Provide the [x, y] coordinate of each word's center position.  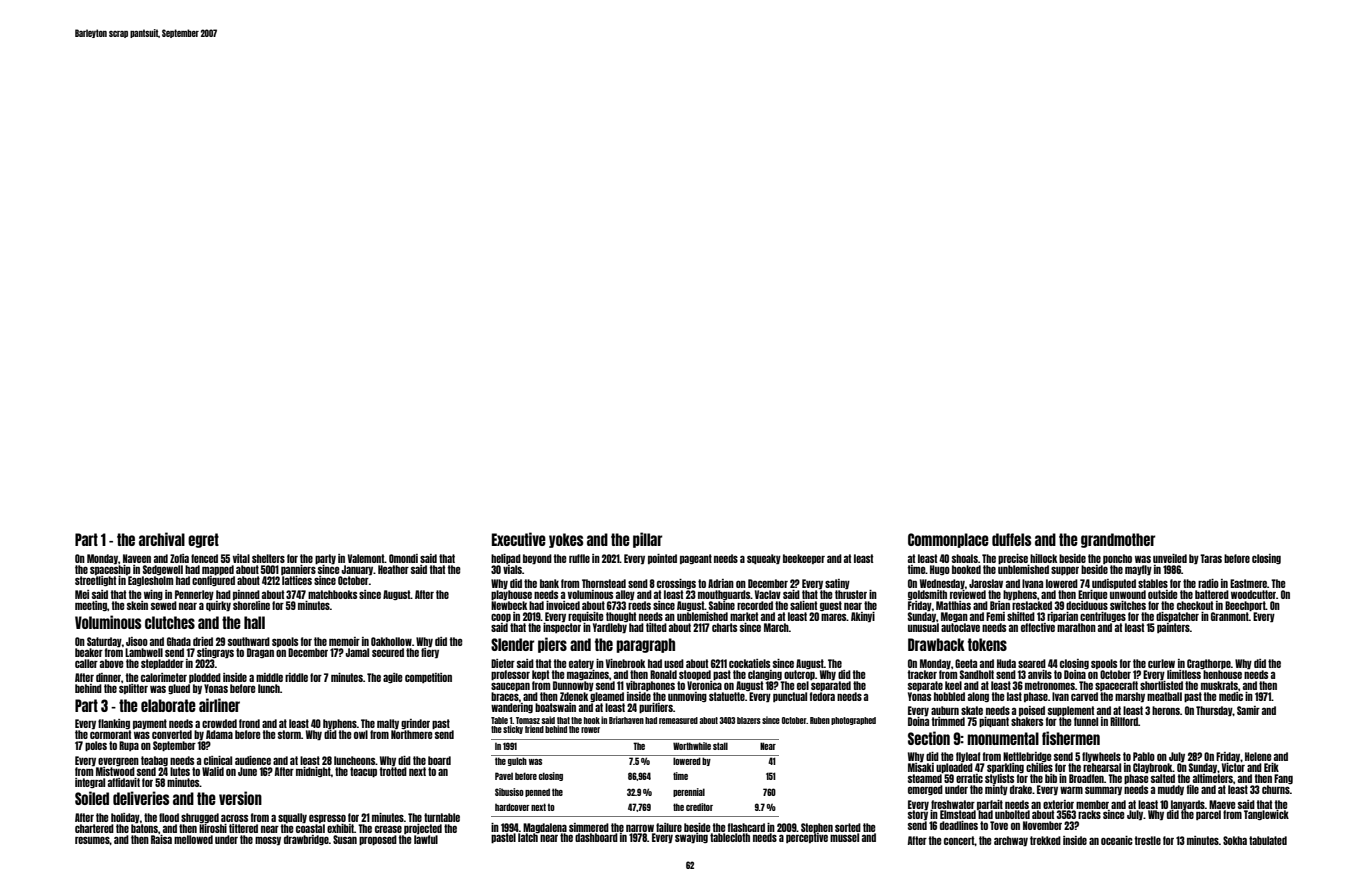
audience [253, 760]
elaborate [168, 705]
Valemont [366, 558]
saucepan [510, 686]
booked [966, 569]
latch [528, 837]
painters [1173, 628]
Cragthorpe [1209, 664]
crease [388, 829]
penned [537, 792]
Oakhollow [391, 641]
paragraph [645, 645]
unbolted [1012, 814]
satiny [837, 584]
